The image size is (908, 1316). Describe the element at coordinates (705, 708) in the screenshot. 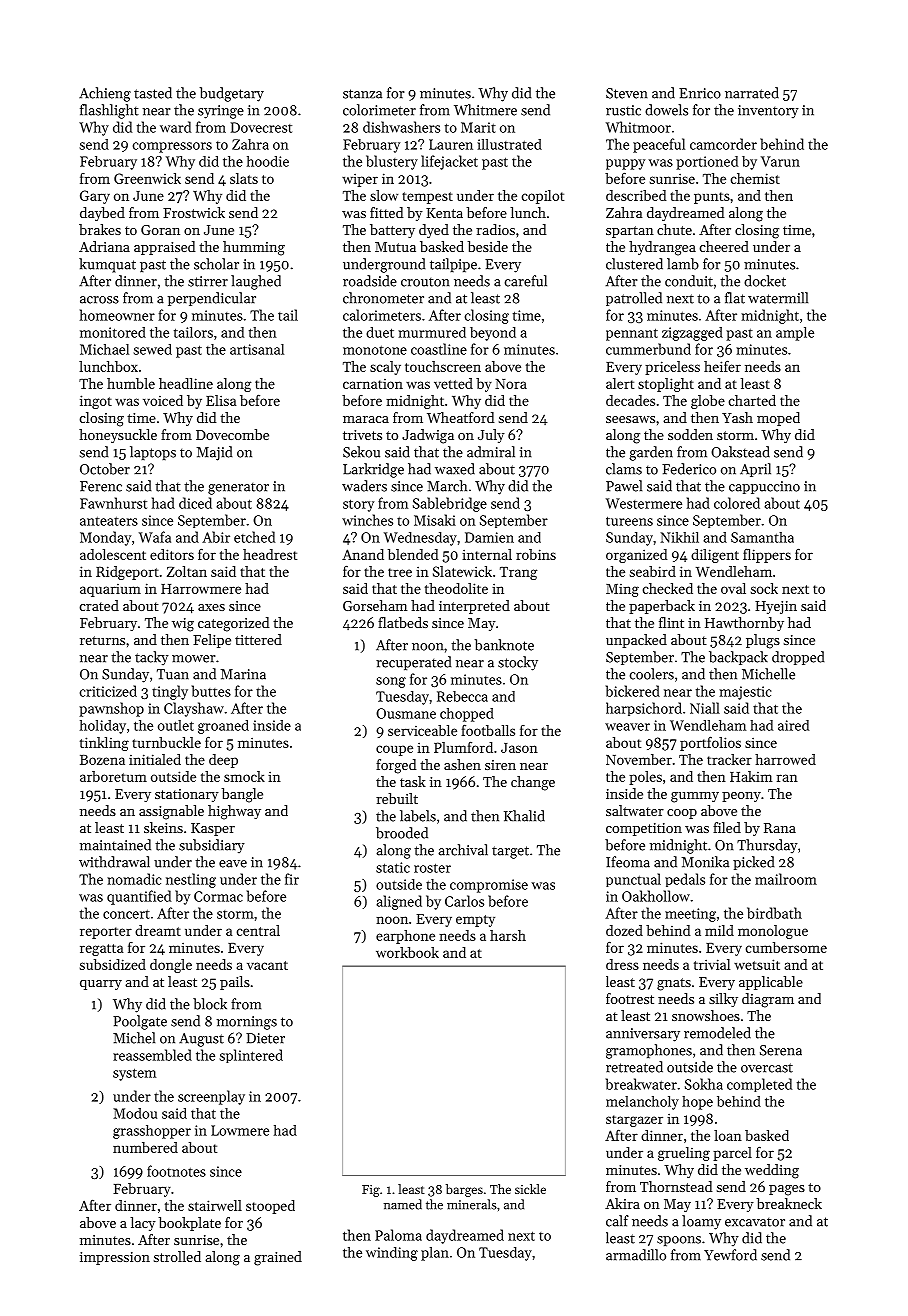

I see `Niall` at that location.
